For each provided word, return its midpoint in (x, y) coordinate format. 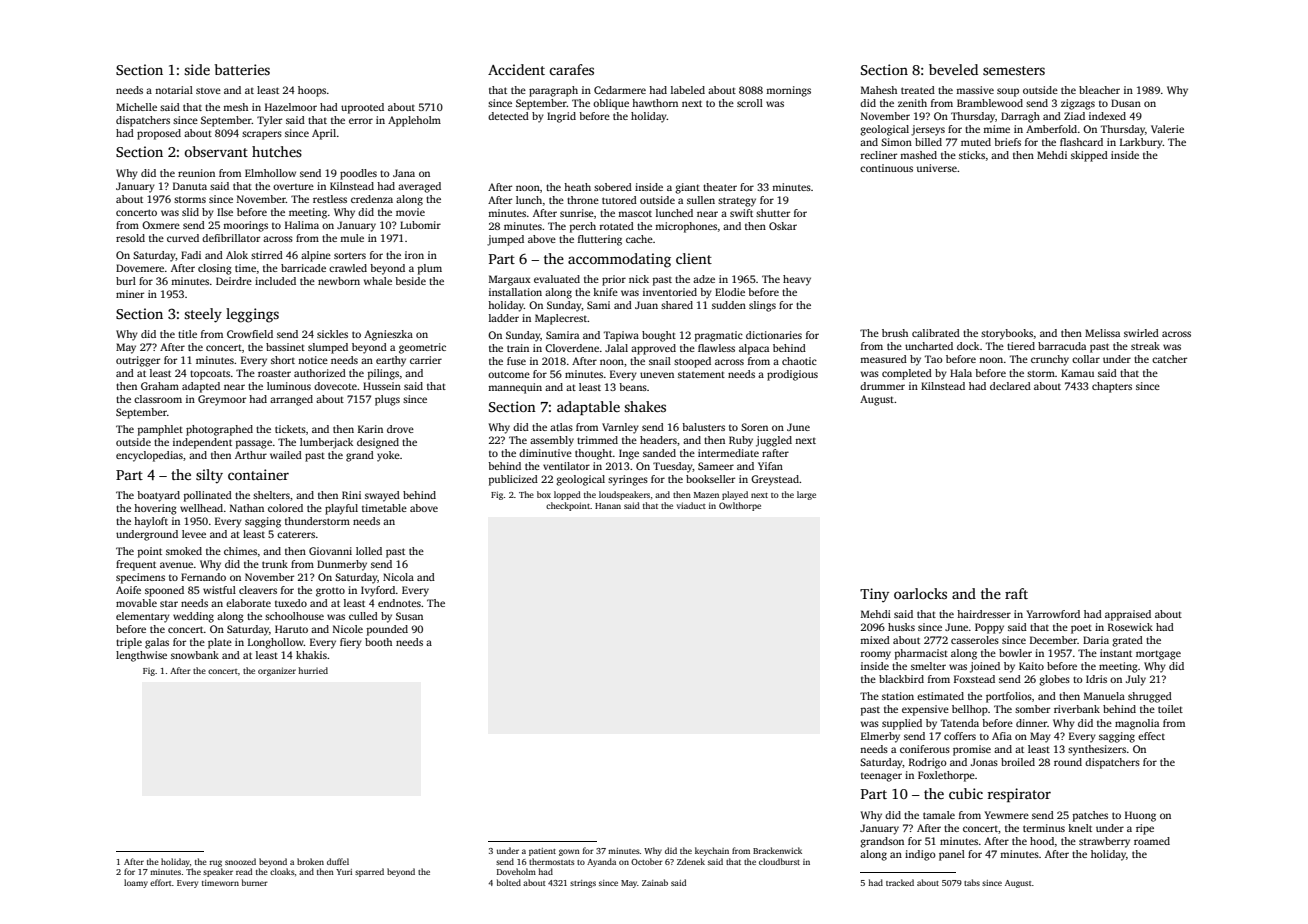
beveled (953, 69)
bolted (509, 882)
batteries (242, 69)
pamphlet (160, 430)
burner (255, 882)
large (806, 495)
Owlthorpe (740, 506)
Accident (516, 69)
